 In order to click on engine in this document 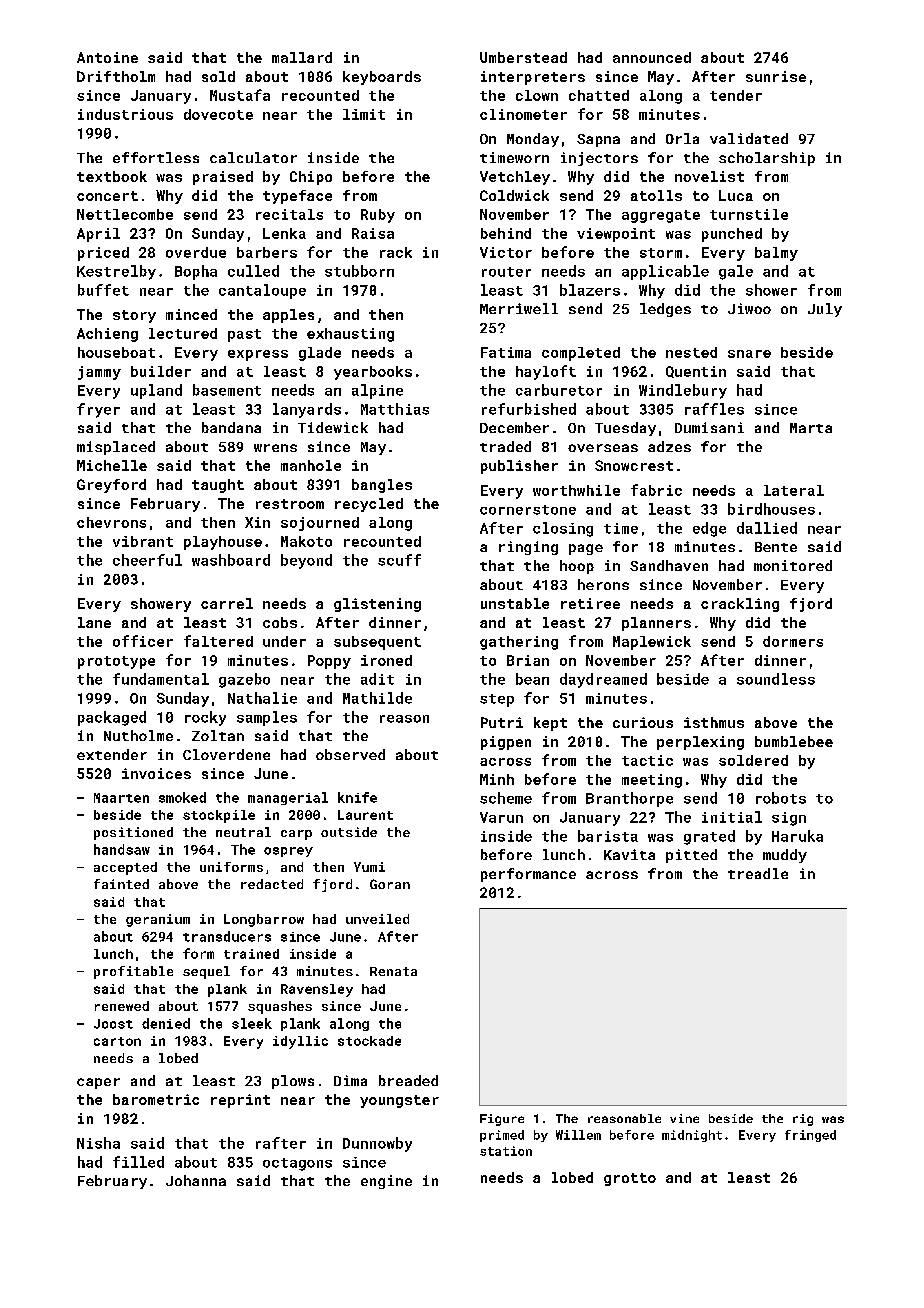, I will do `click(386, 1182)`.
